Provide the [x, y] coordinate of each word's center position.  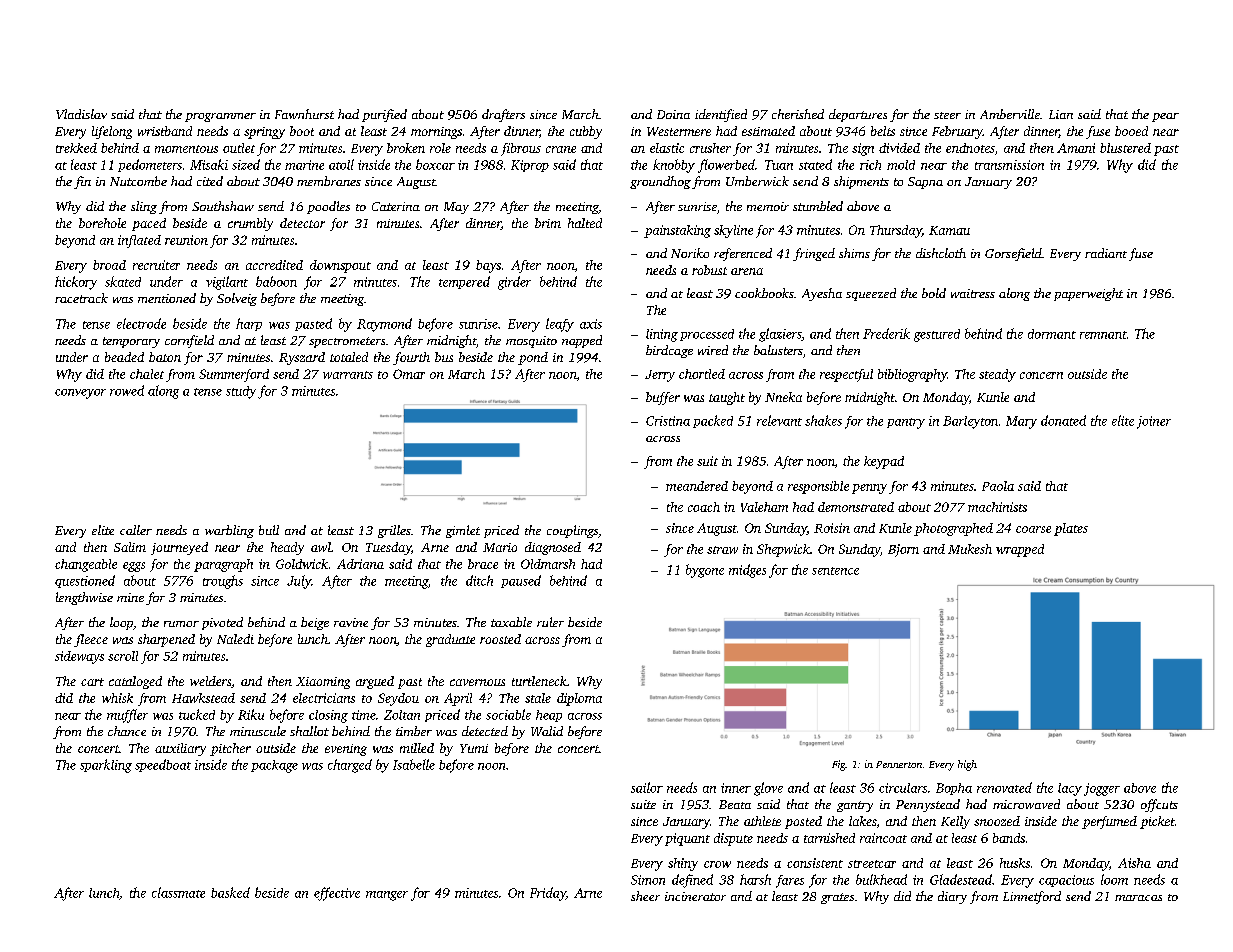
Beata [735, 804]
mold [901, 165]
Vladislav [81, 114]
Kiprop [530, 166]
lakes [862, 821]
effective [337, 894]
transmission [1009, 165]
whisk [117, 698]
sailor [647, 787]
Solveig [237, 299]
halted [585, 223]
